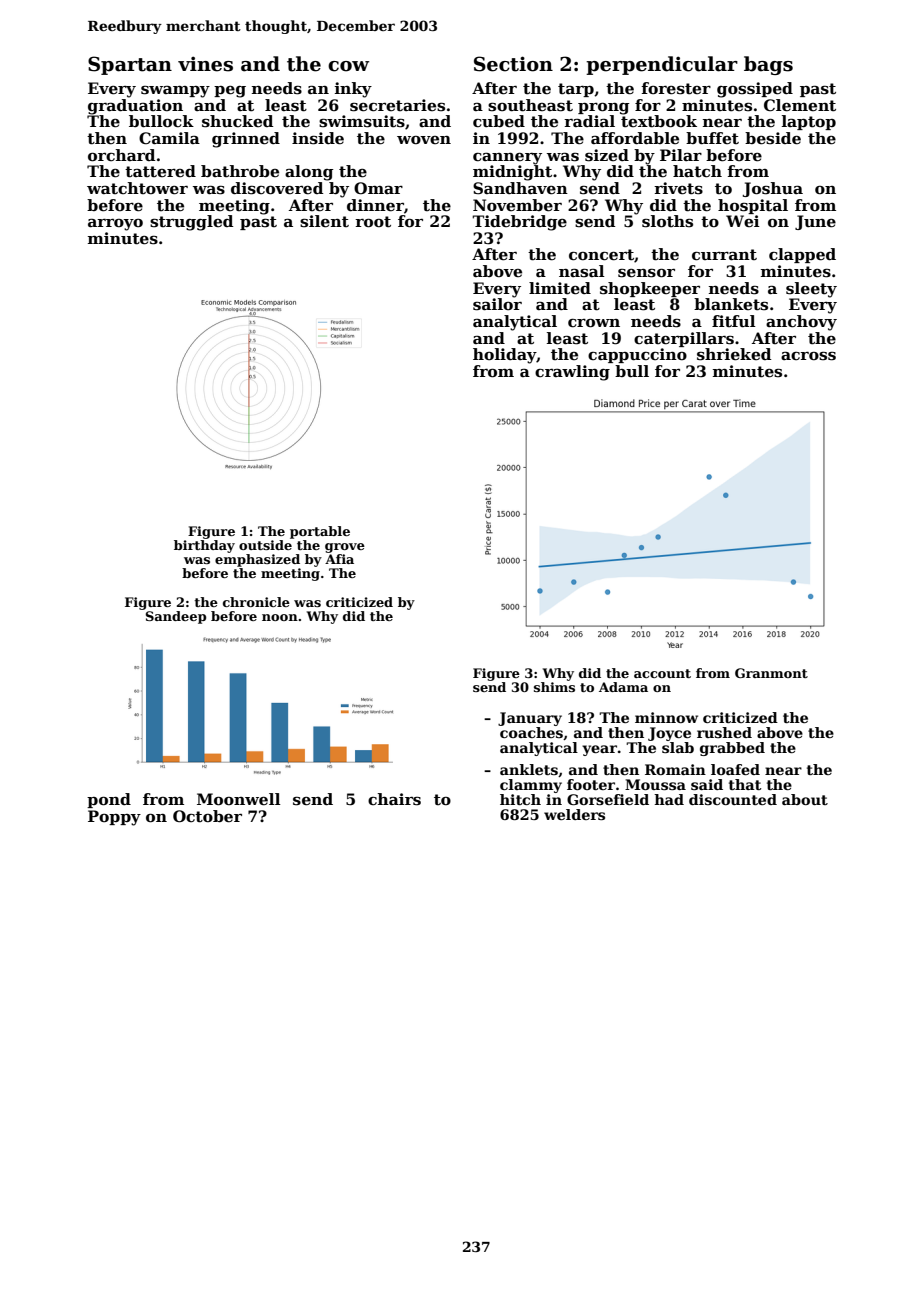 The width and height of the page is (924, 1308). I want to click on welders, so click(574, 814).
